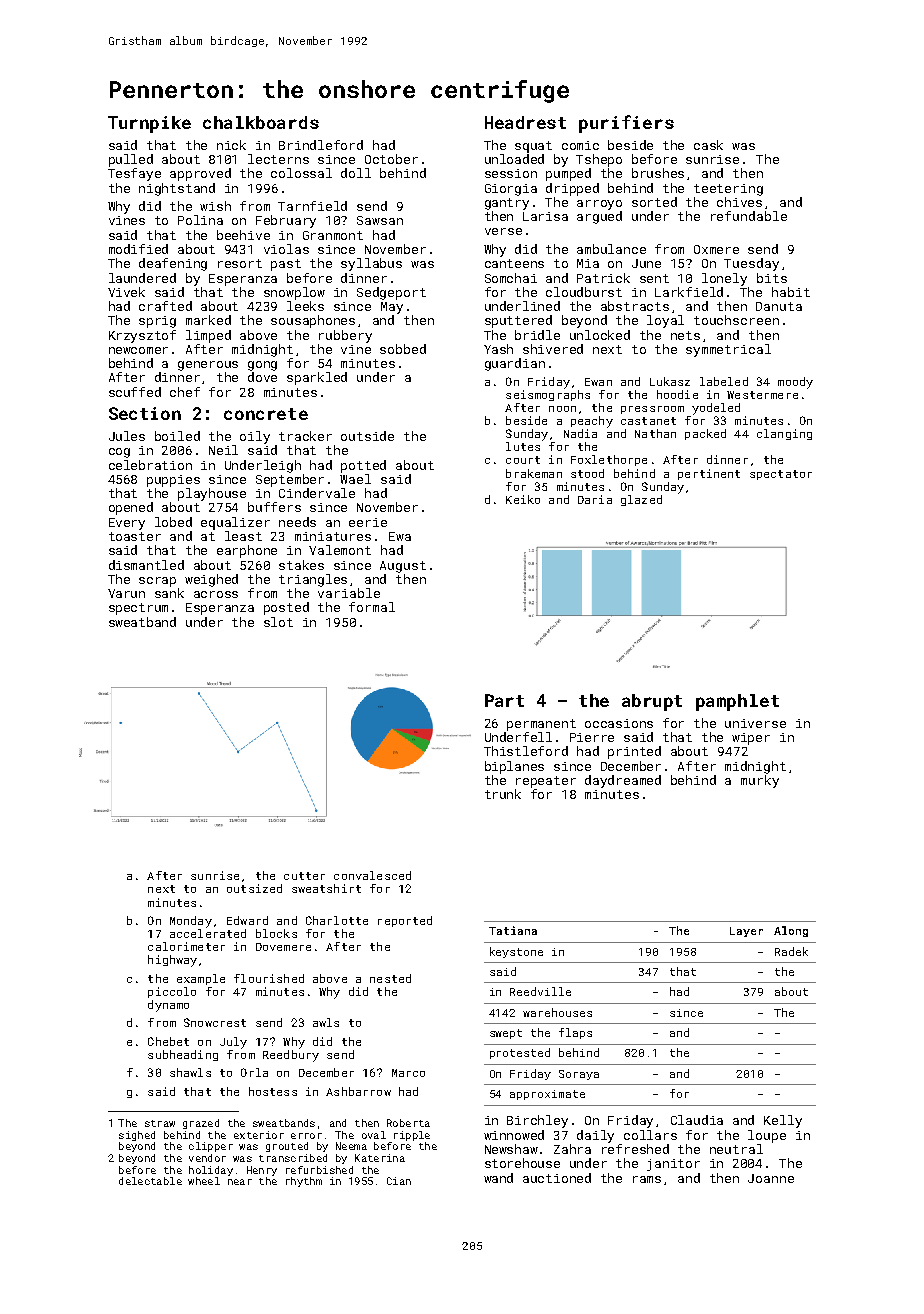 Image resolution: width=924 pixels, height=1314 pixels. I want to click on purifiers, so click(626, 124).
